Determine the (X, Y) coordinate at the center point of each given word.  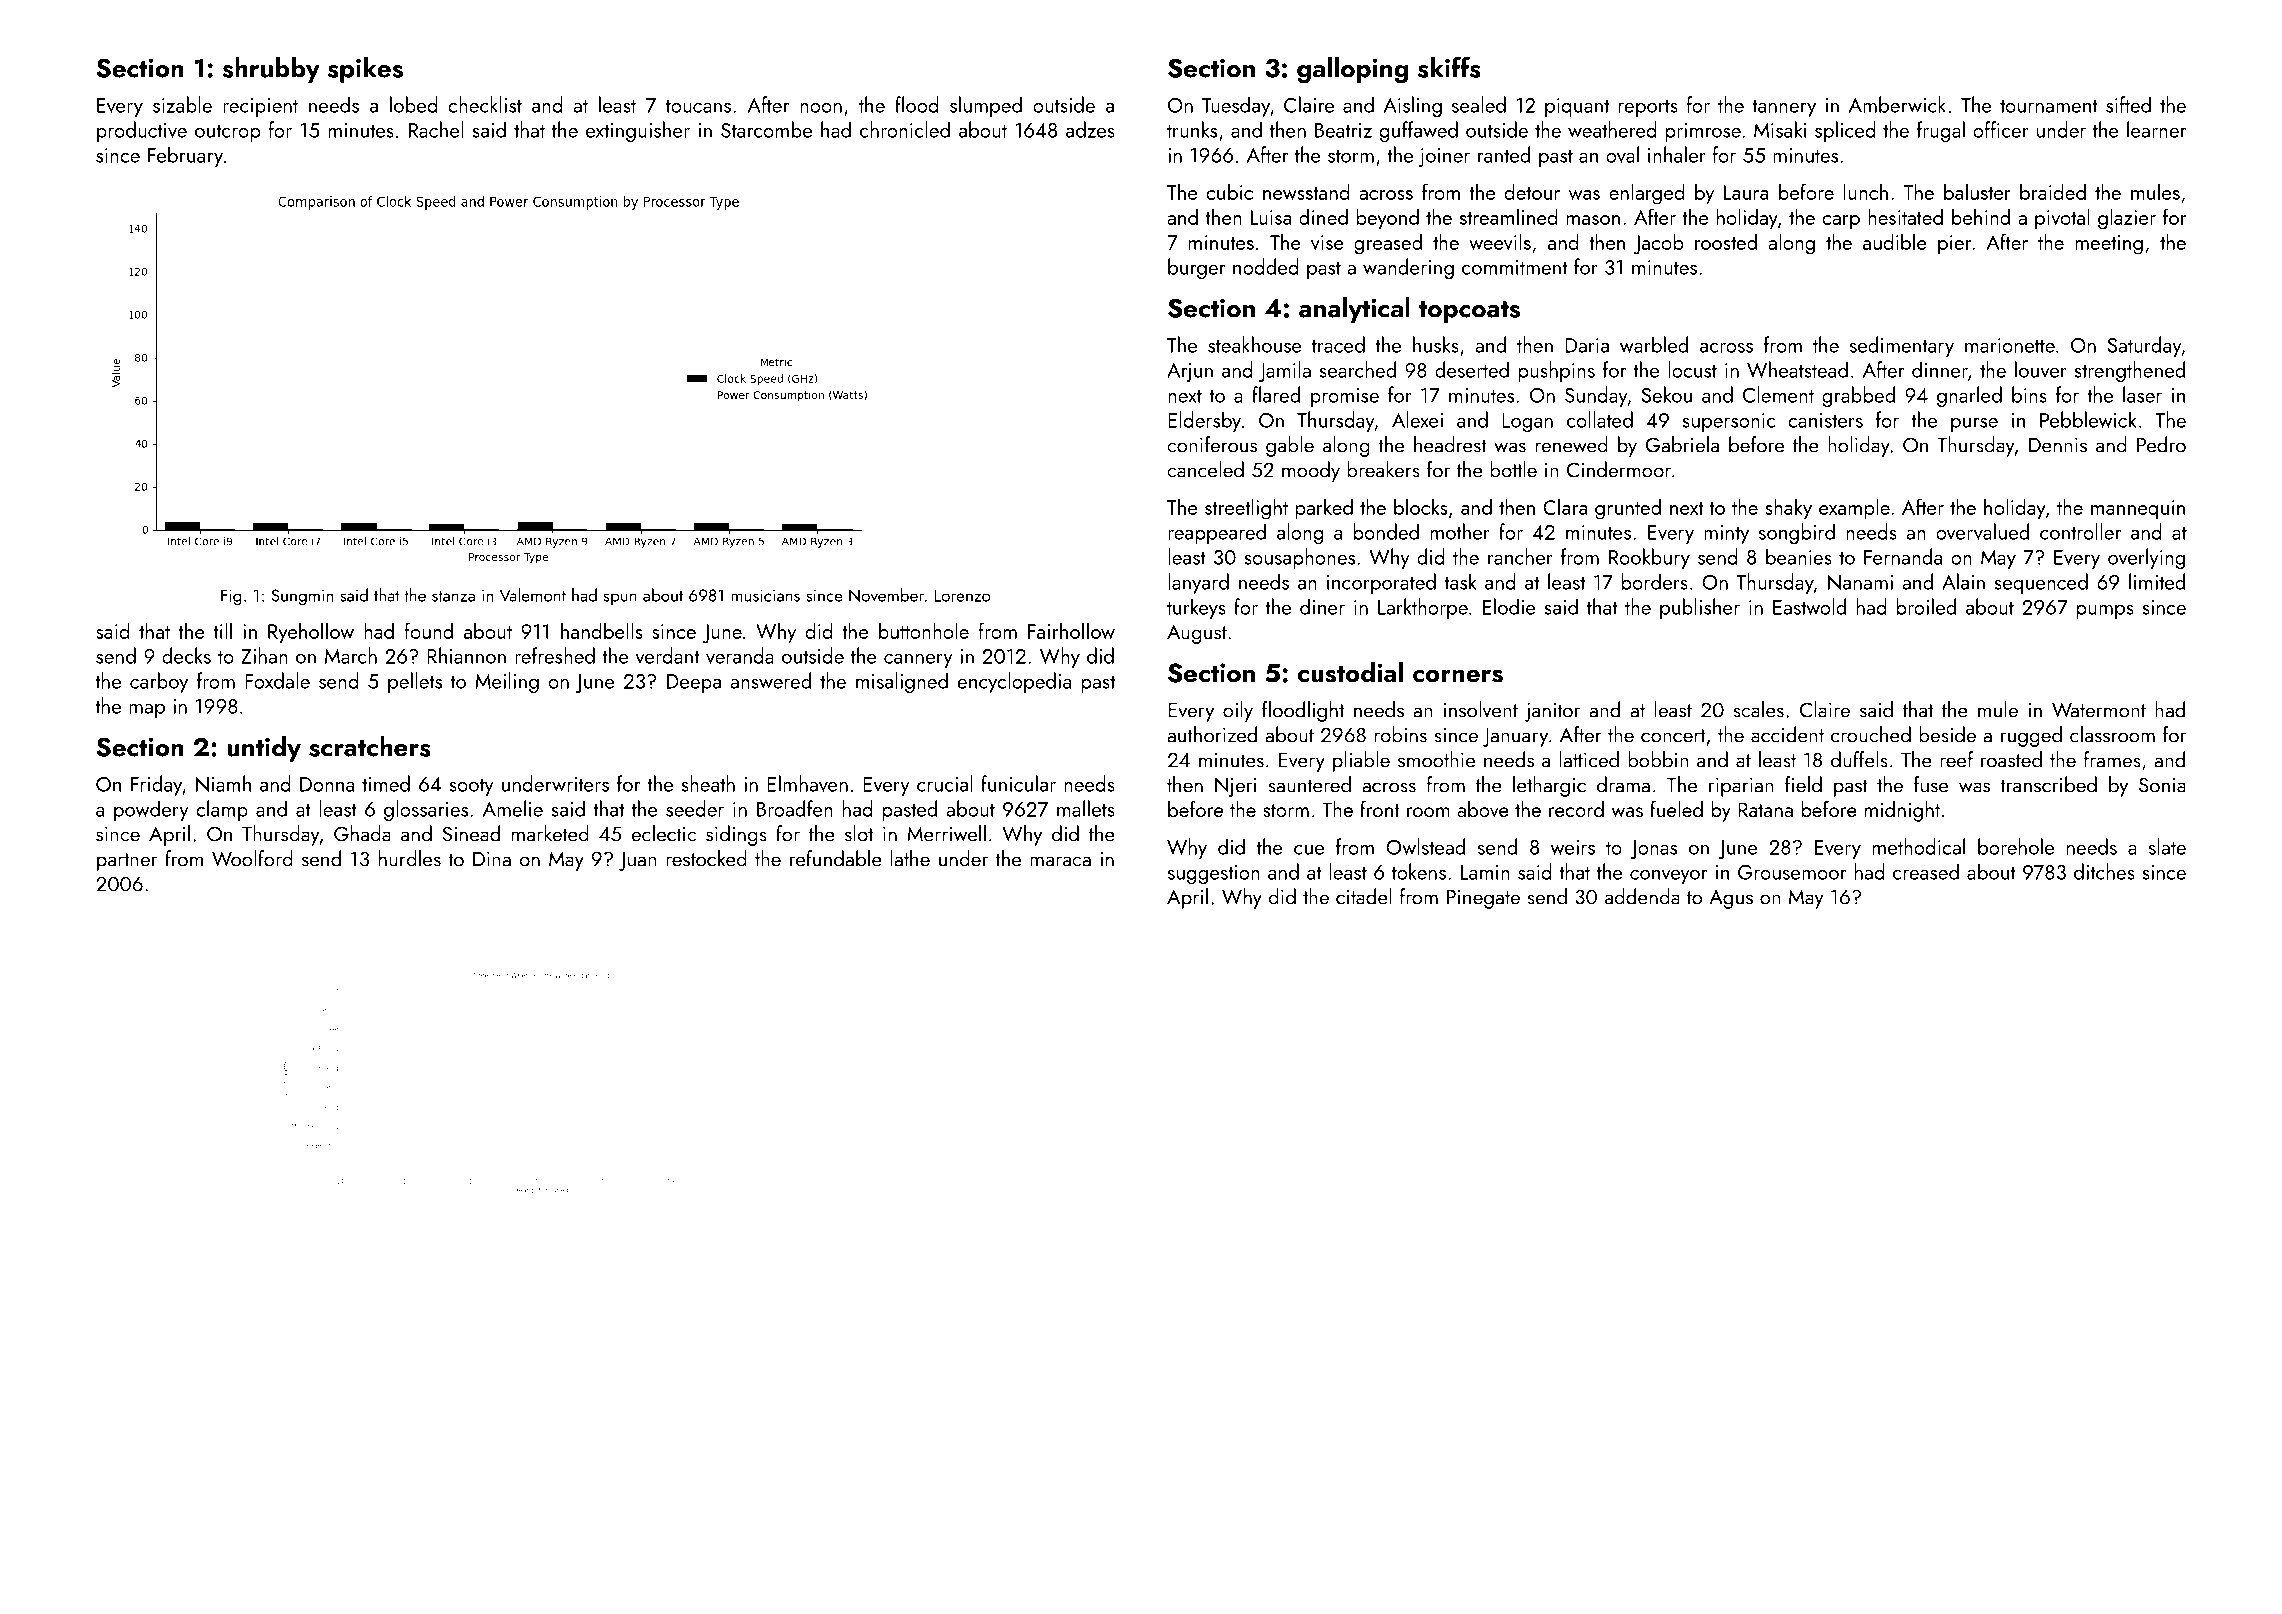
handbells (602, 630)
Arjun (1190, 372)
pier (1954, 244)
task (1460, 581)
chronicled (905, 129)
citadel (1364, 896)
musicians (765, 595)
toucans (698, 106)
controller (2080, 531)
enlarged (1647, 194)
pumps (2105, 612)
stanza (453, 596)
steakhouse (1255, 344)
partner (127, 862)
